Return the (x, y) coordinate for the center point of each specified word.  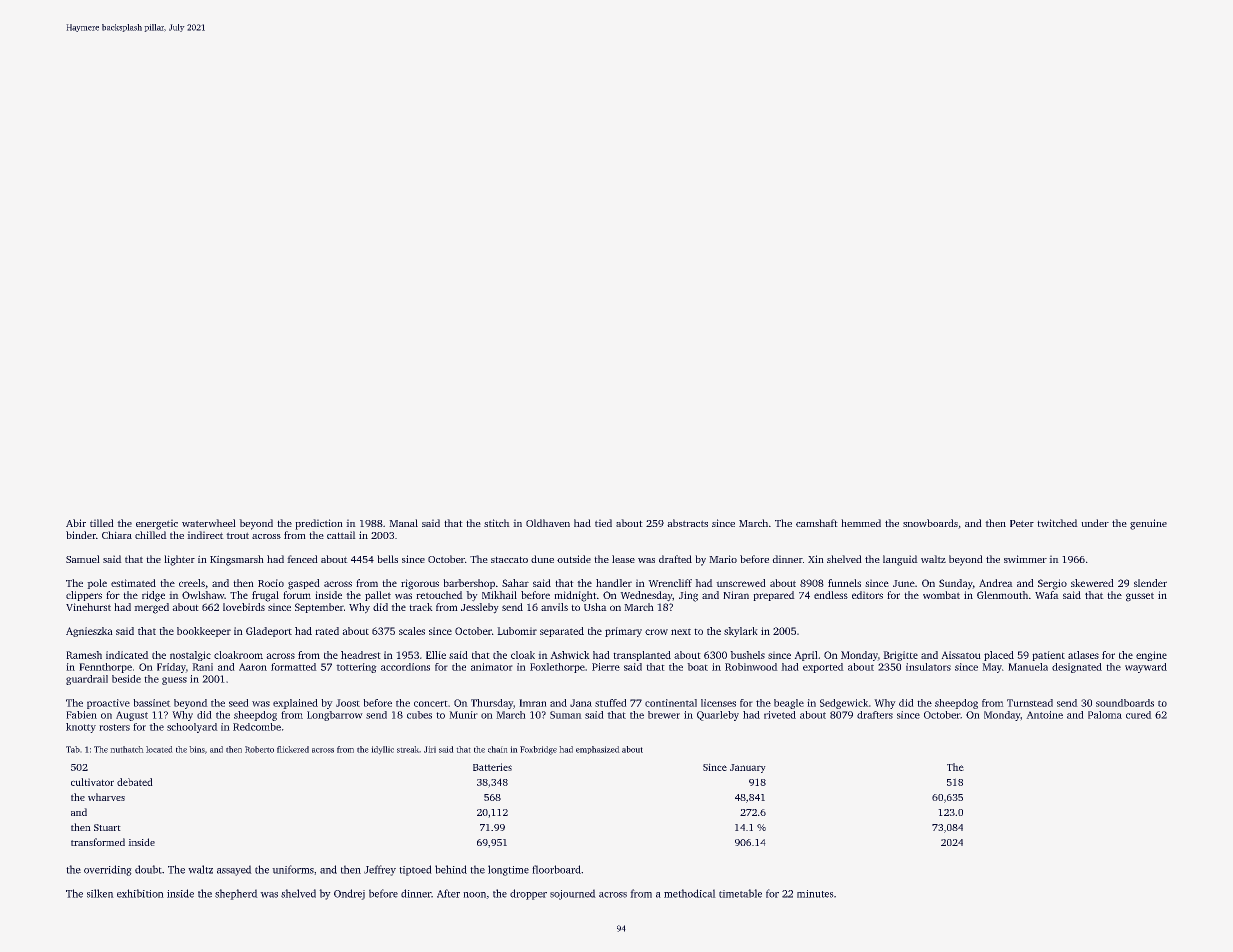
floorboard (556, 869)
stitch (497, 523)
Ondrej (349, 894)
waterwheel (209, 523)
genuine (1148, 524)
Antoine (1044, 715)
